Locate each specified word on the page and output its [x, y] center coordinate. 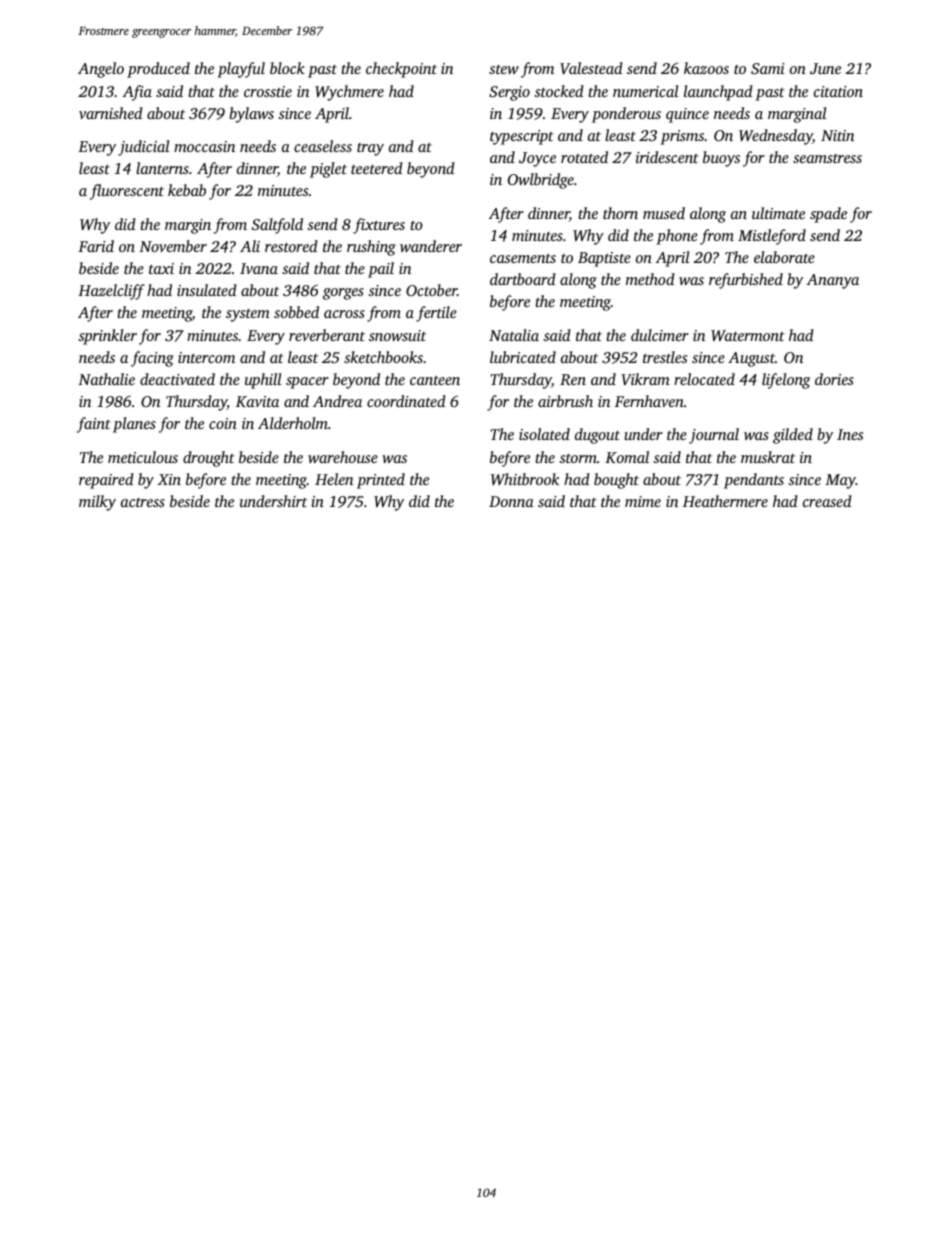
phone [677, 237]
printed [381, 481]
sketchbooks [383, 357]
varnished [111, 113]
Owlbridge [541, 181]
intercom [206, 357]
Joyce [537, 159]
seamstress [827, 158]
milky [97, 503]
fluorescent [127, 192]
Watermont [747, 335]
